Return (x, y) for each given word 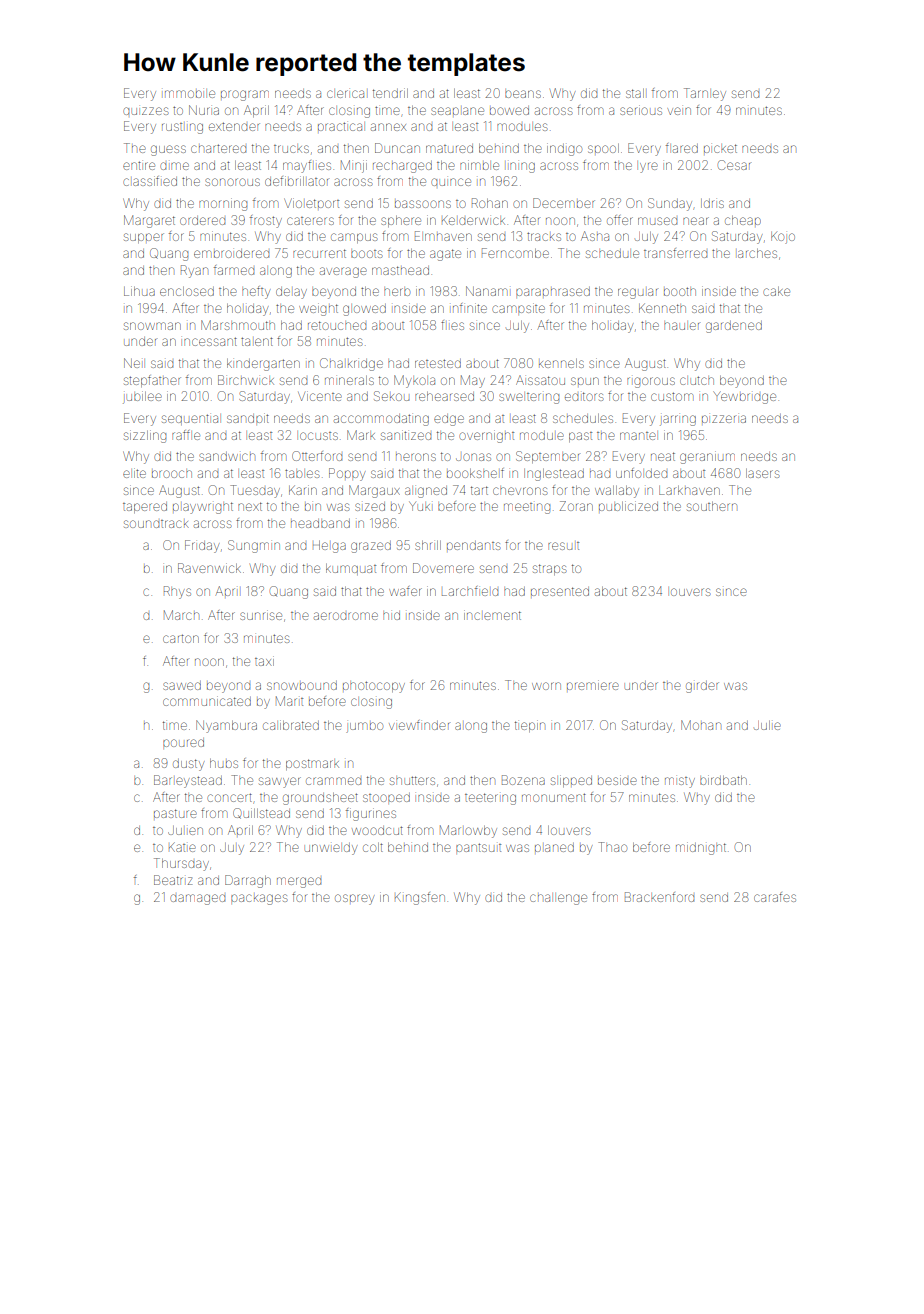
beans (523, 94)
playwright (203, 508)
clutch (697, 380)
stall (635, 93)
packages (259, 899)
